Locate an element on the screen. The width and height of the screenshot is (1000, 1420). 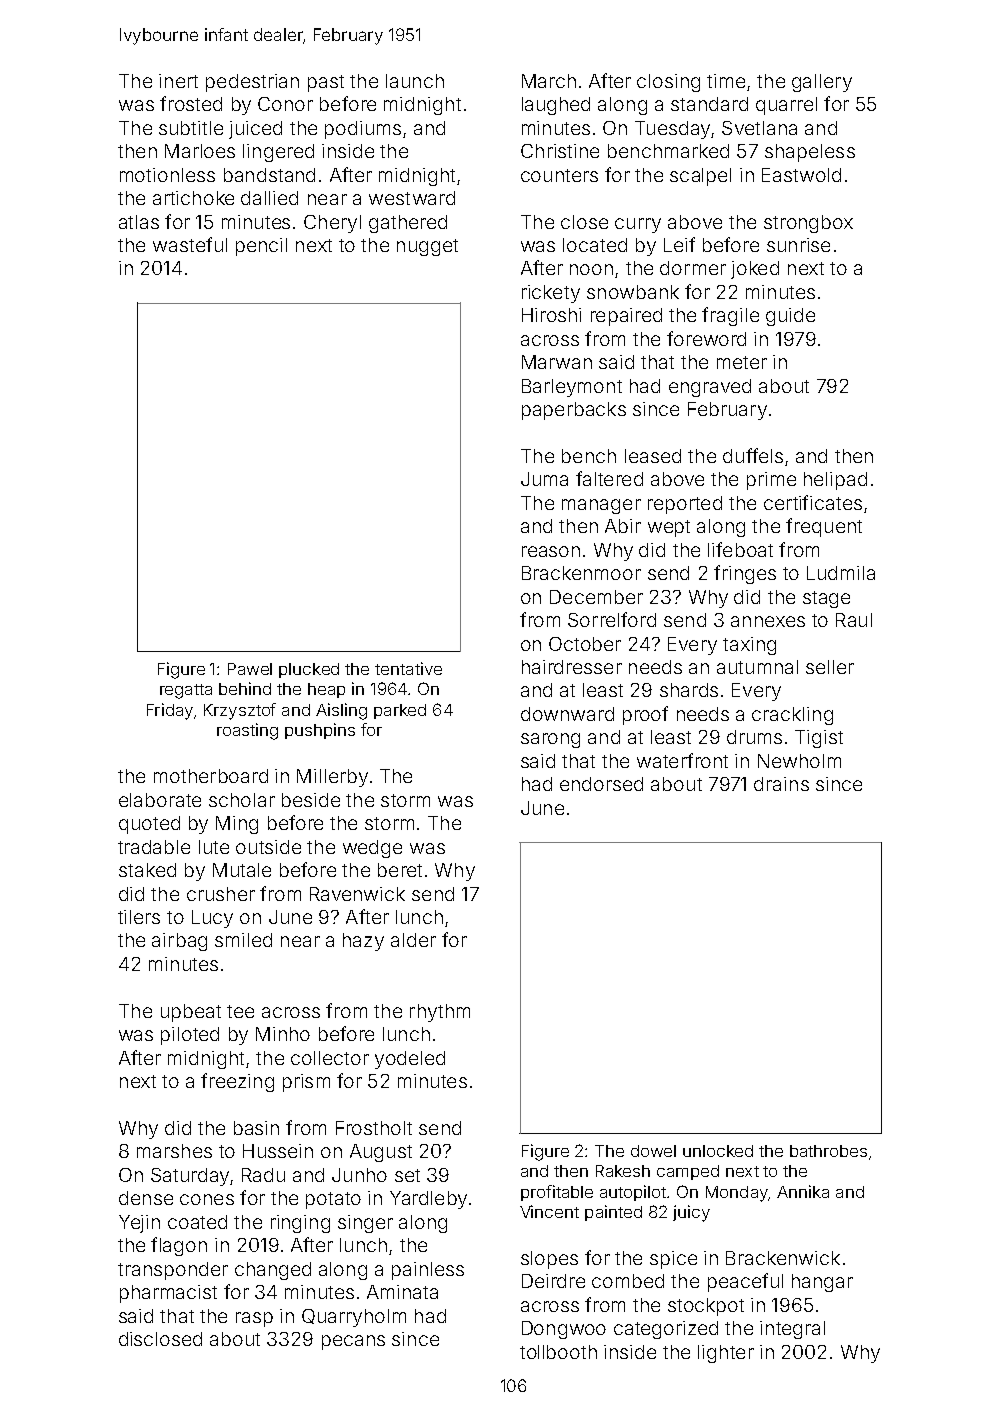
Newholm is located at coordinates (799, 761).
